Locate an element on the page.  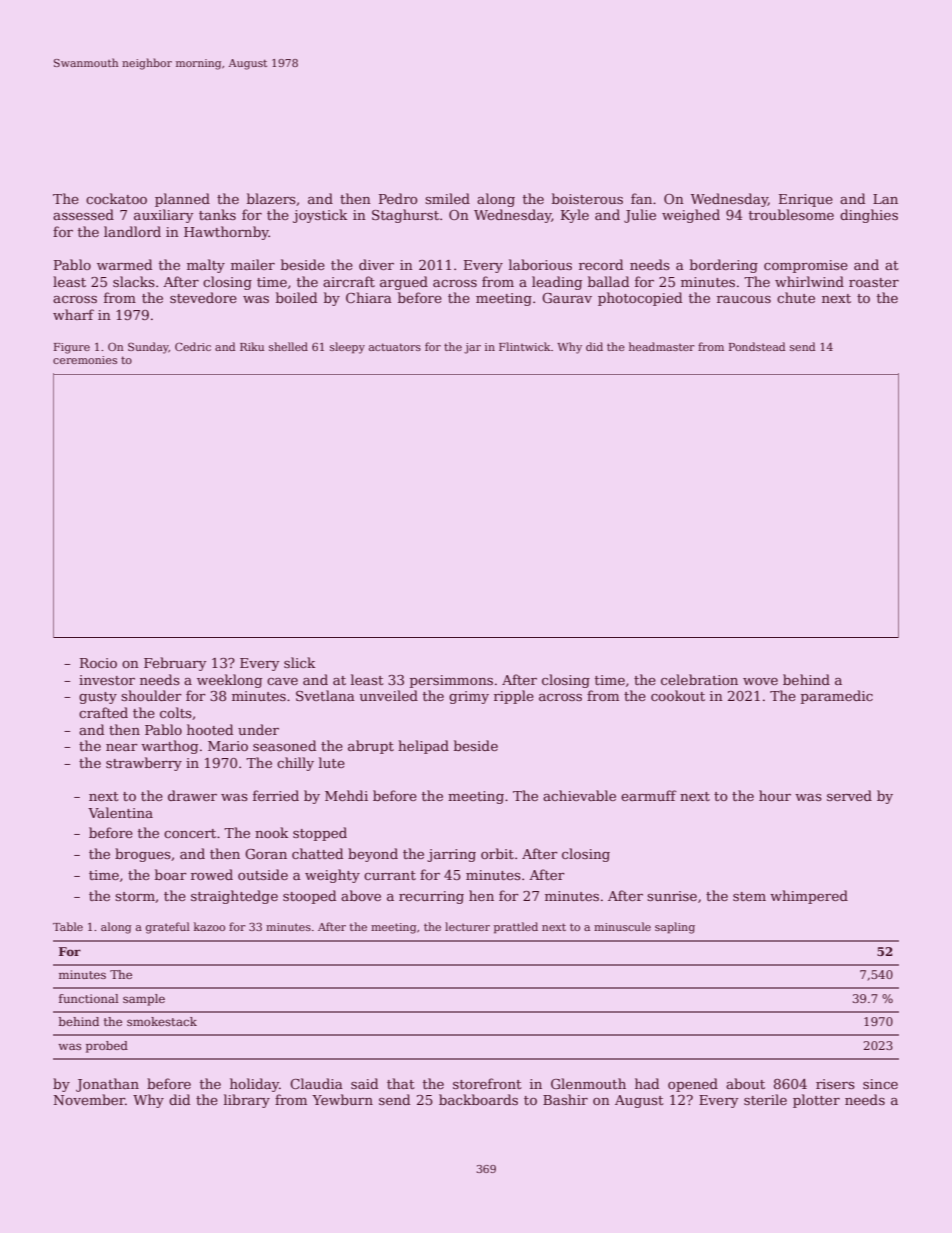
beyond is located at coordinates (373, 855).
